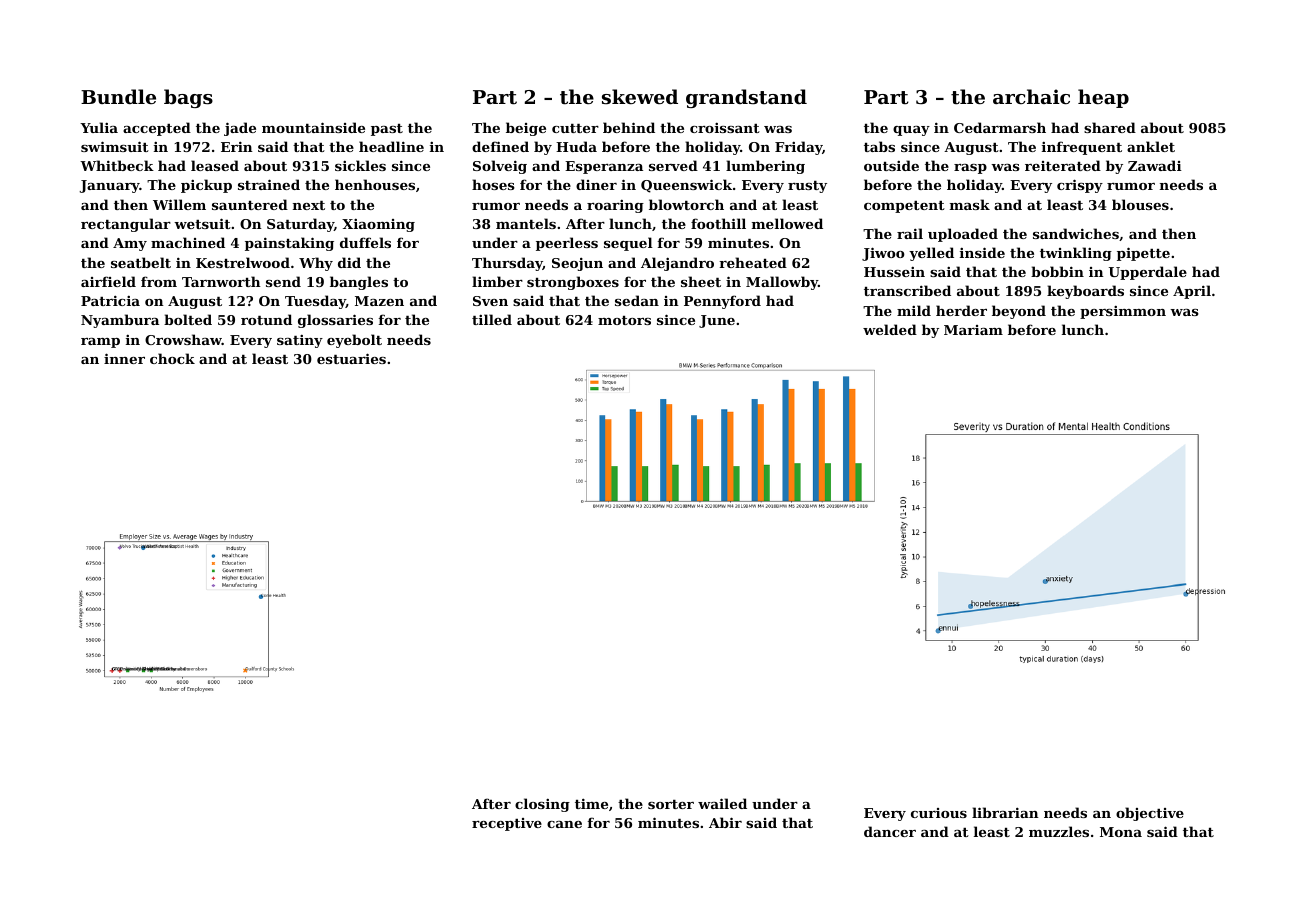 The height and width of the page is (924, 1308). I want to click on estuaries, so click(351, 358).
